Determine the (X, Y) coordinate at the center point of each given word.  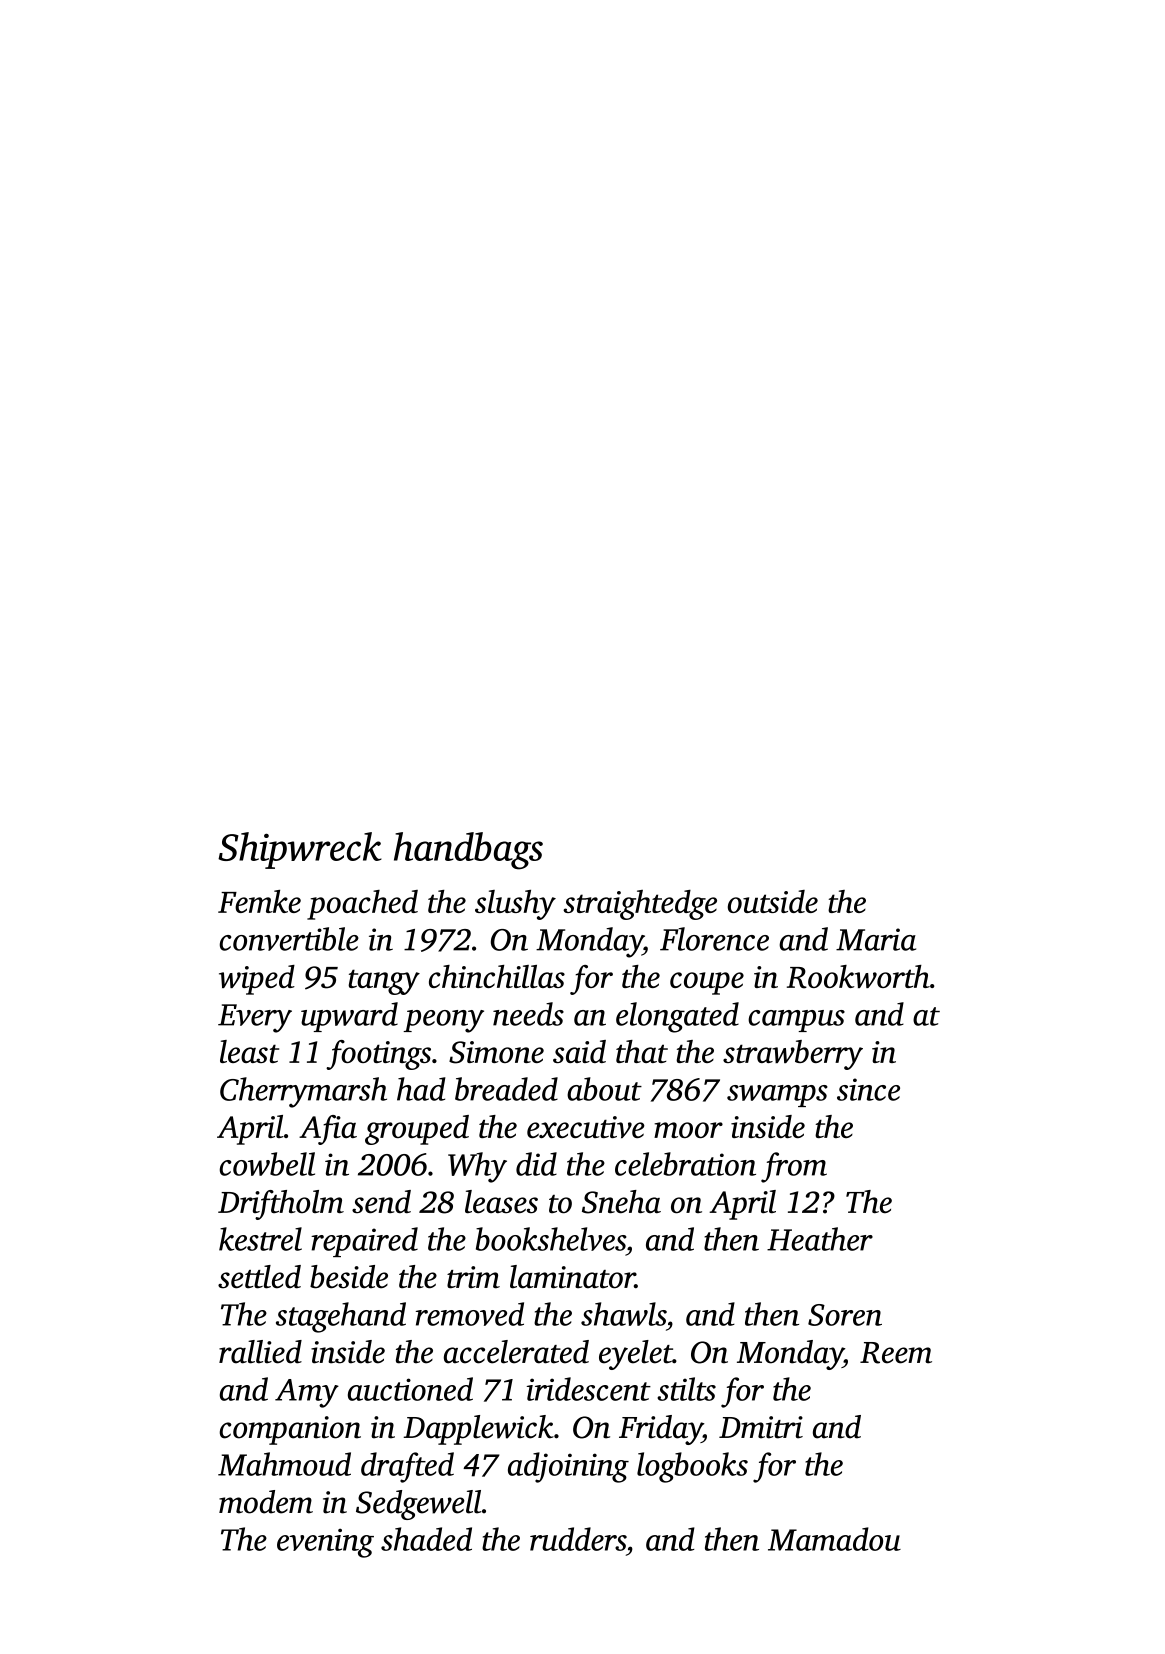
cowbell (267, 1164)
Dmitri (761, 1427)
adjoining (568, 1467)
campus (796, 1021)
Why (477, 1167)
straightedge (640, 905)
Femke (259, 901)
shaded (426, 1539)
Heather (820, 1239)
